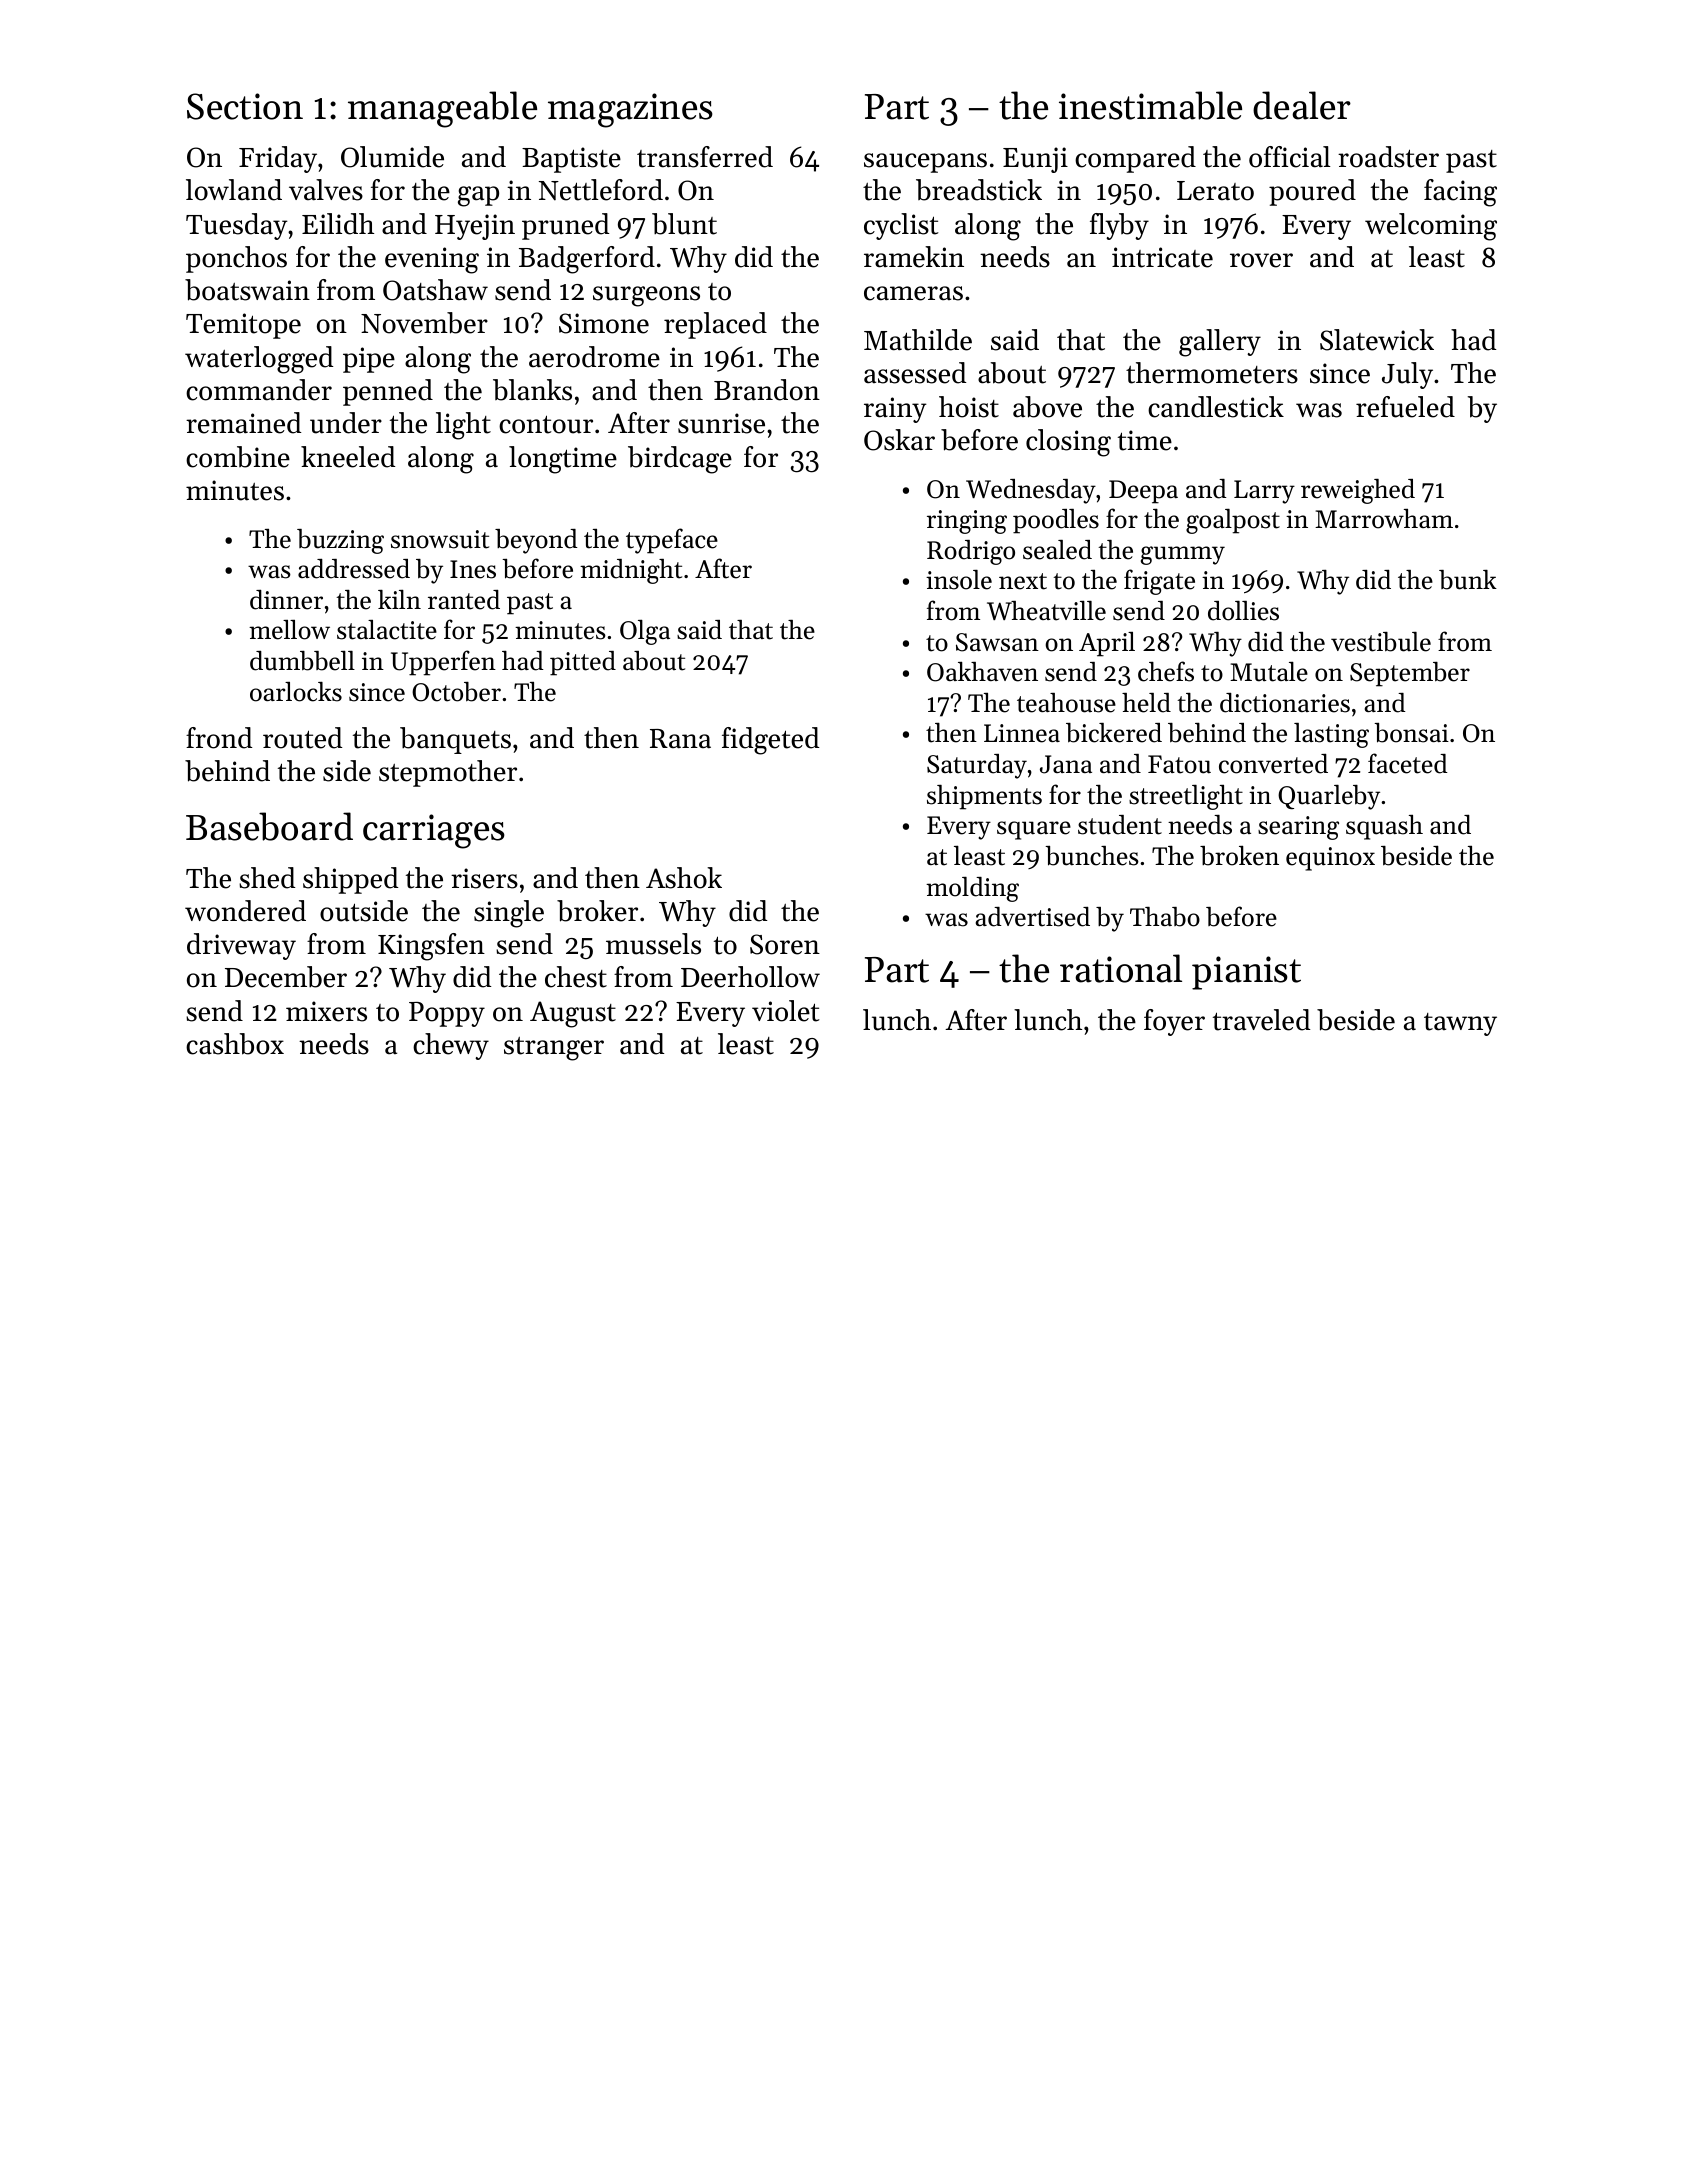 This image has width=1683, height=2178. I want to click on fidgeted, so click(770, 741).
